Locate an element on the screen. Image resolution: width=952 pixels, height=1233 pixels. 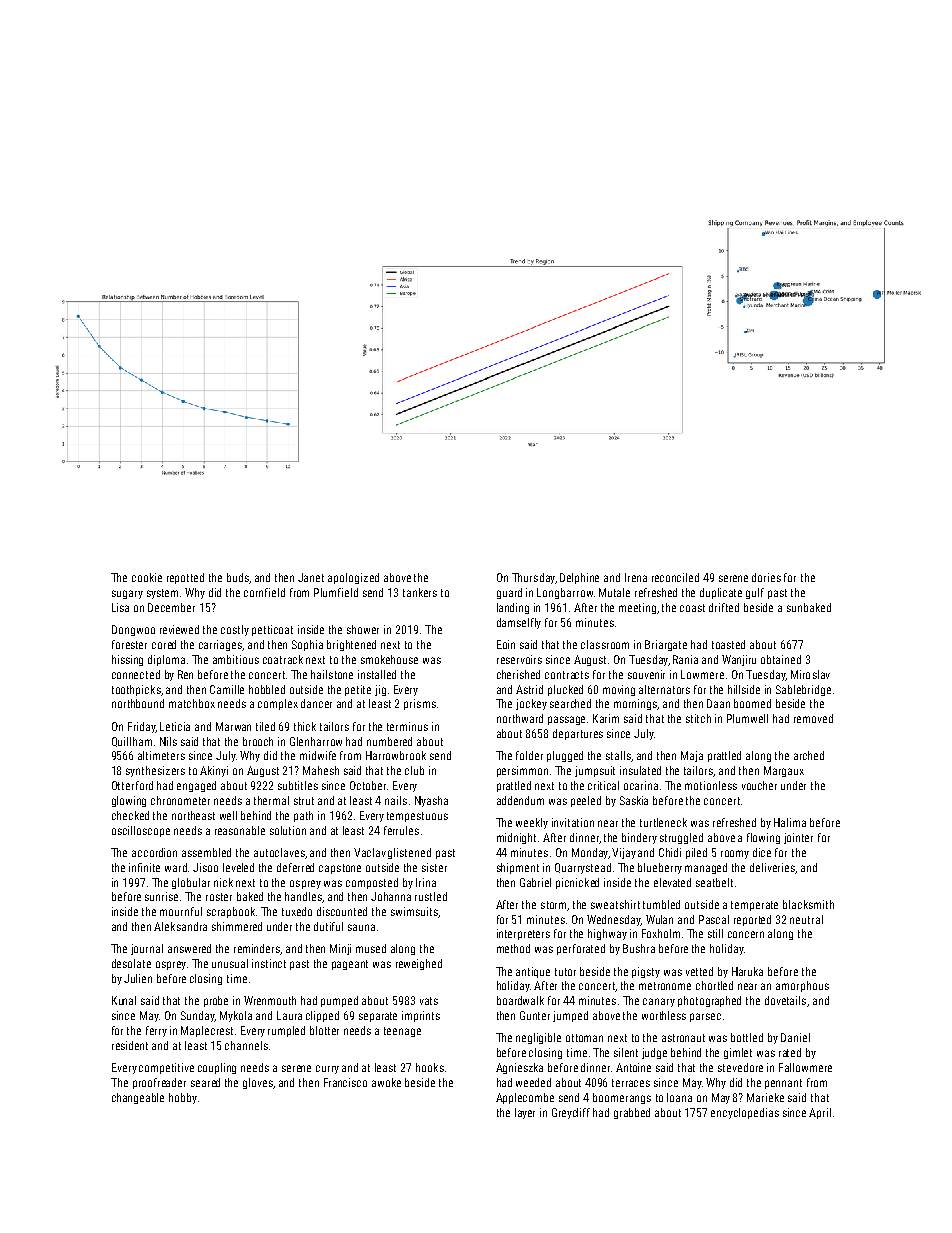
classroom is located at coordinates (605, 644).
